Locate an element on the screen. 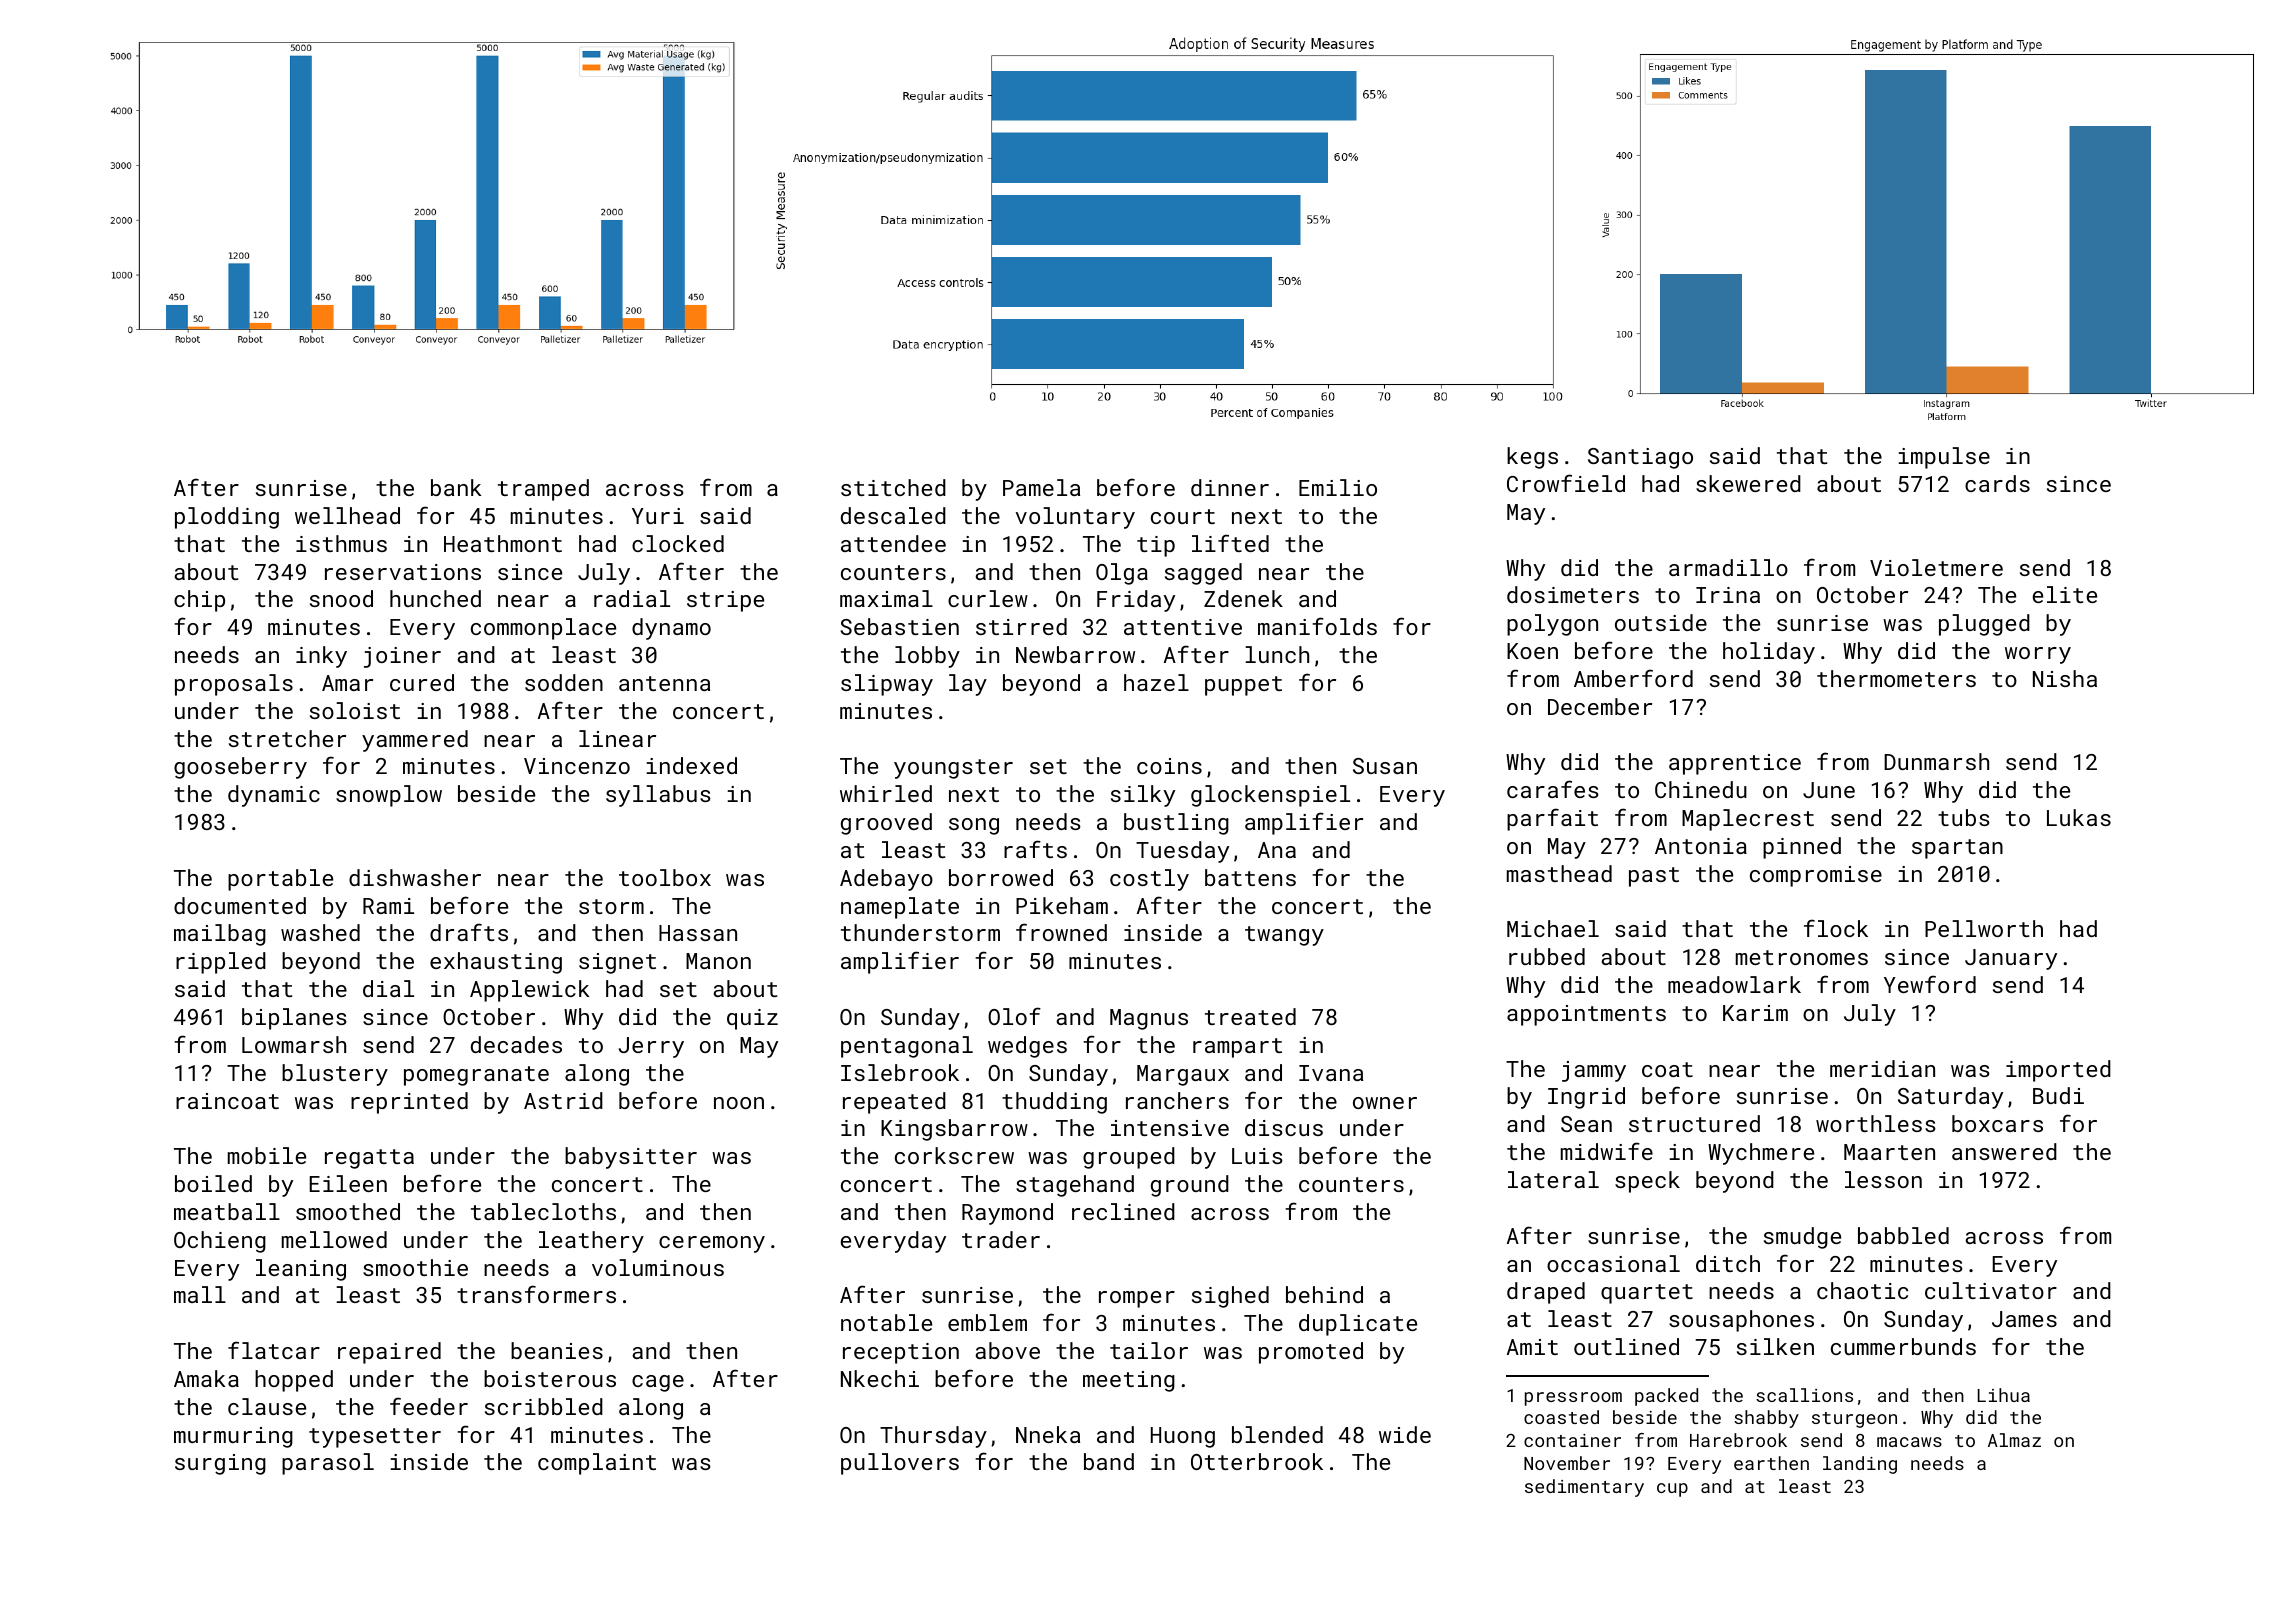 This screenshot has width=2292, height=1620. promoted is located at coordinates (1311, 1353).
